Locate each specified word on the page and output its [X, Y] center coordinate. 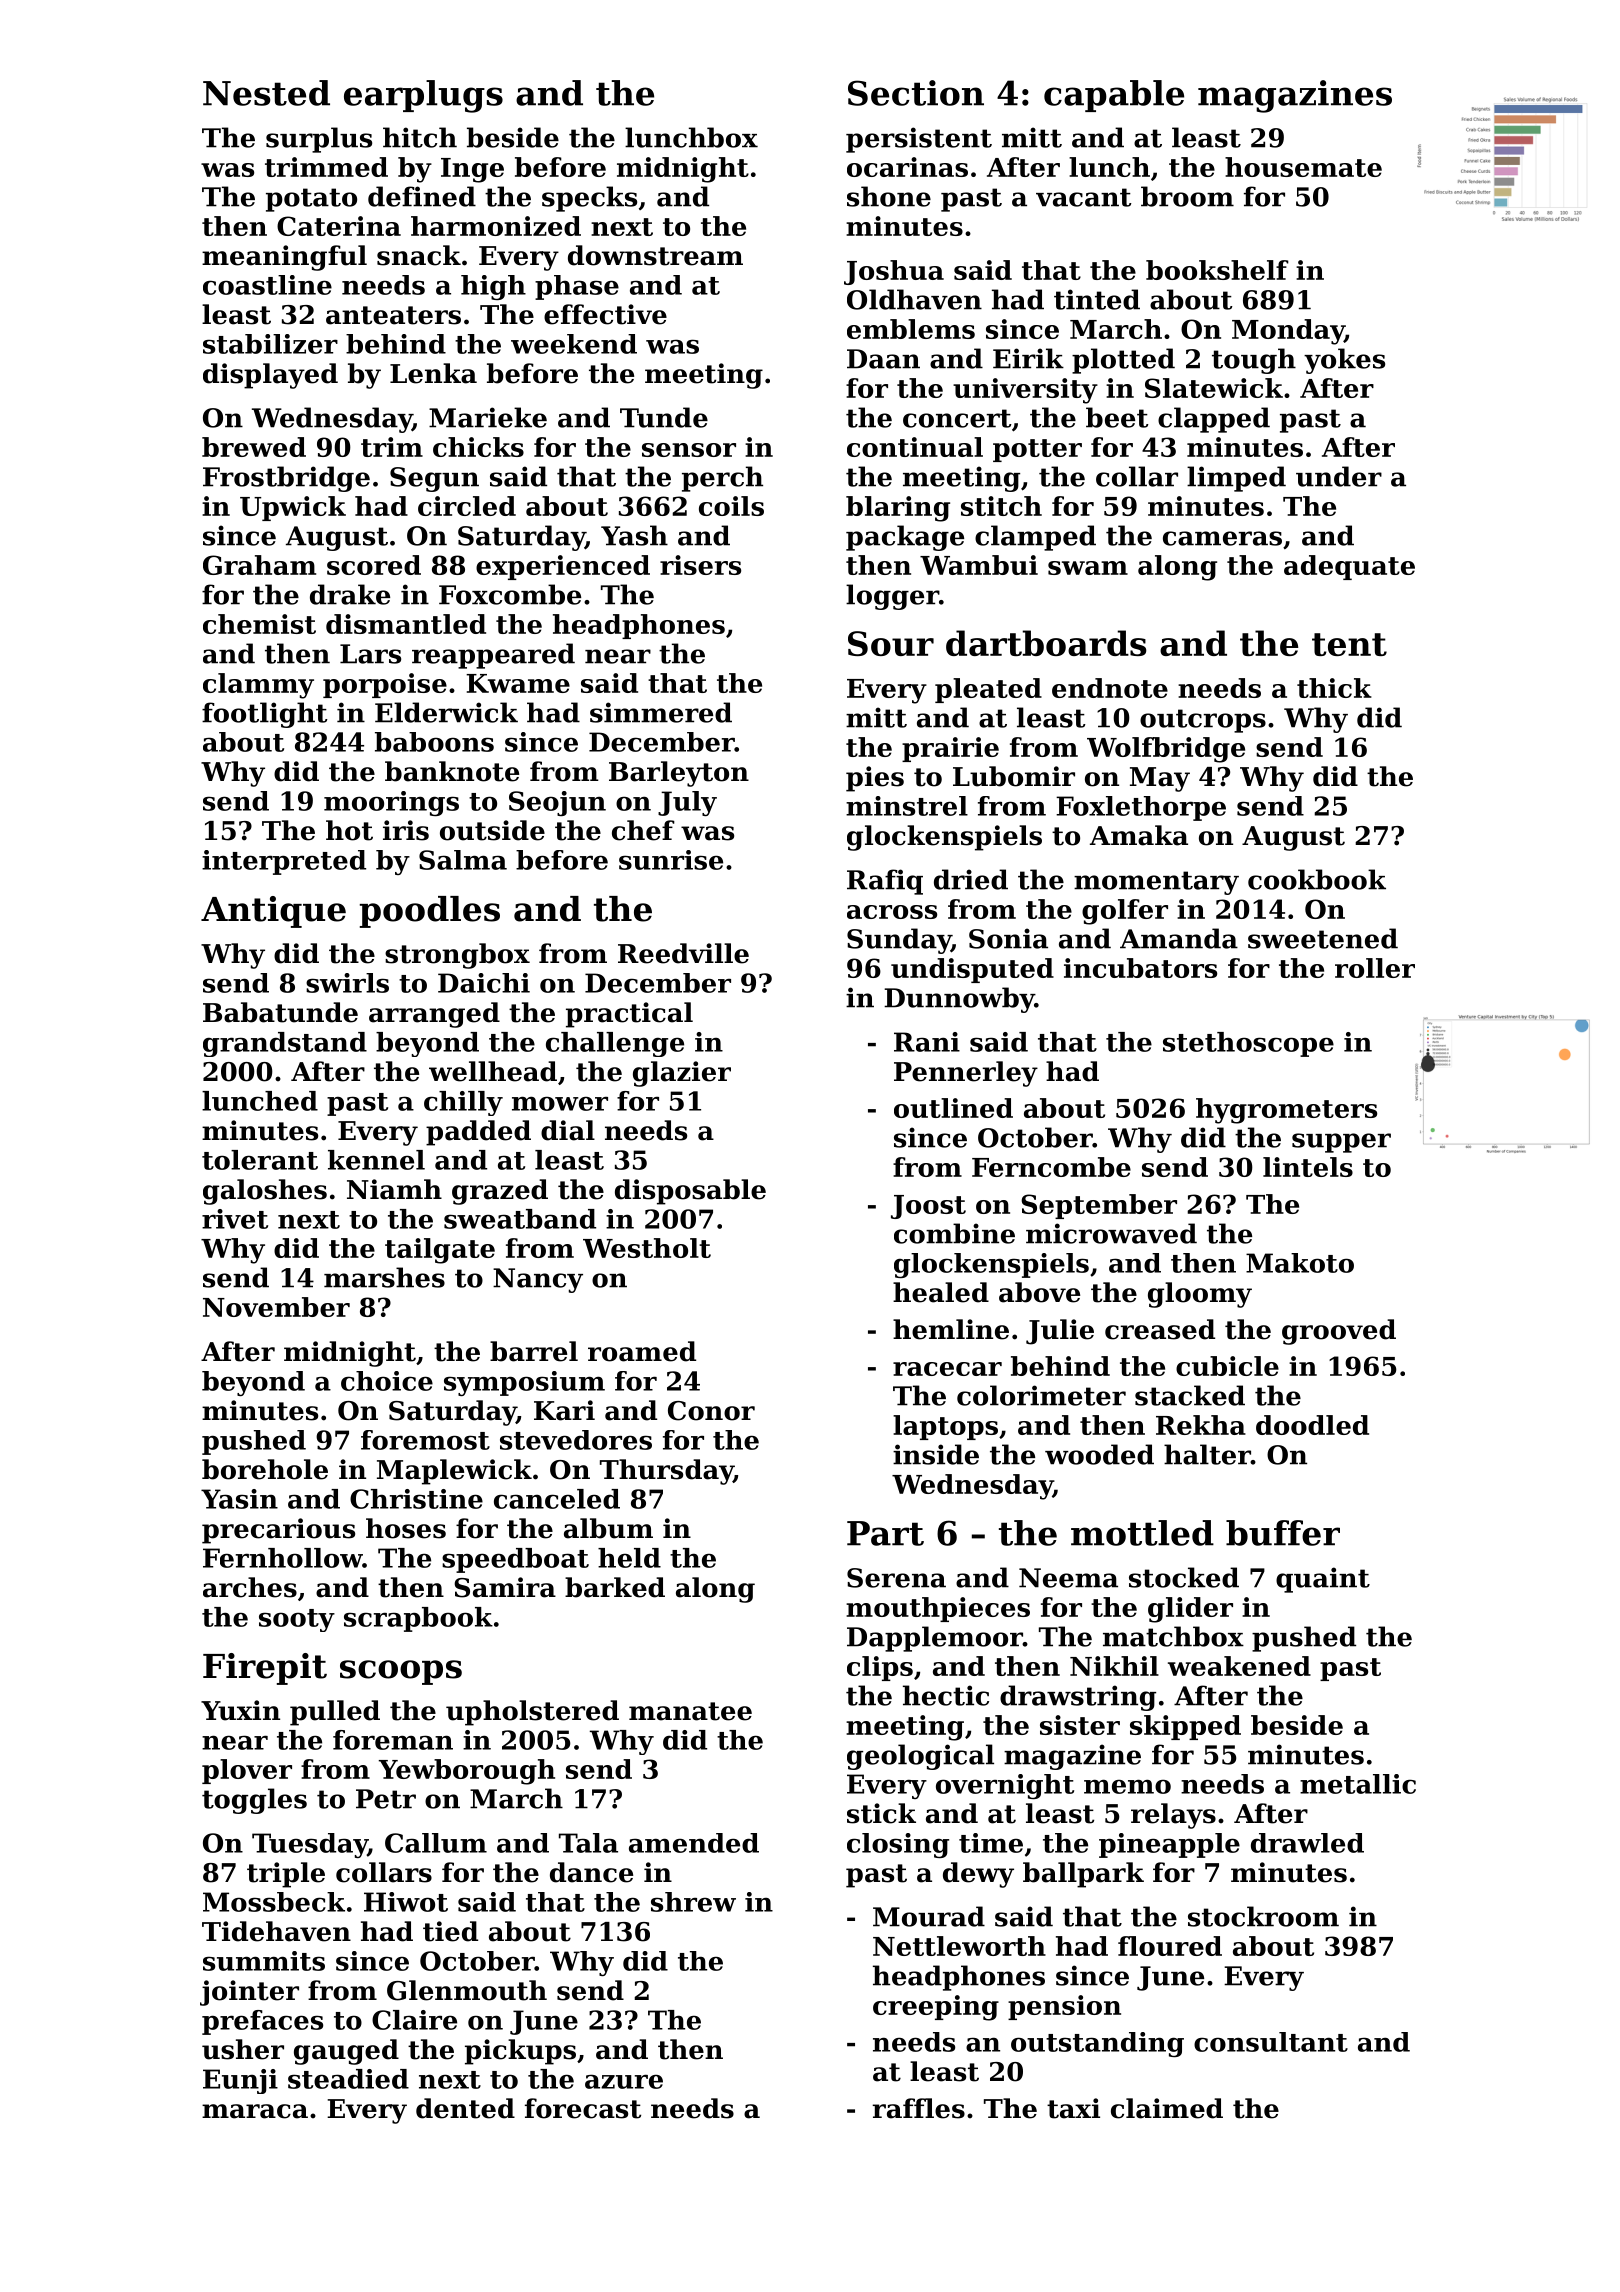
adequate [1349, 567]
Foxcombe [510, 594]
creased [1160, 1329]
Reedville [683, 953]
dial [568, 1130]
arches [250, 1587]
